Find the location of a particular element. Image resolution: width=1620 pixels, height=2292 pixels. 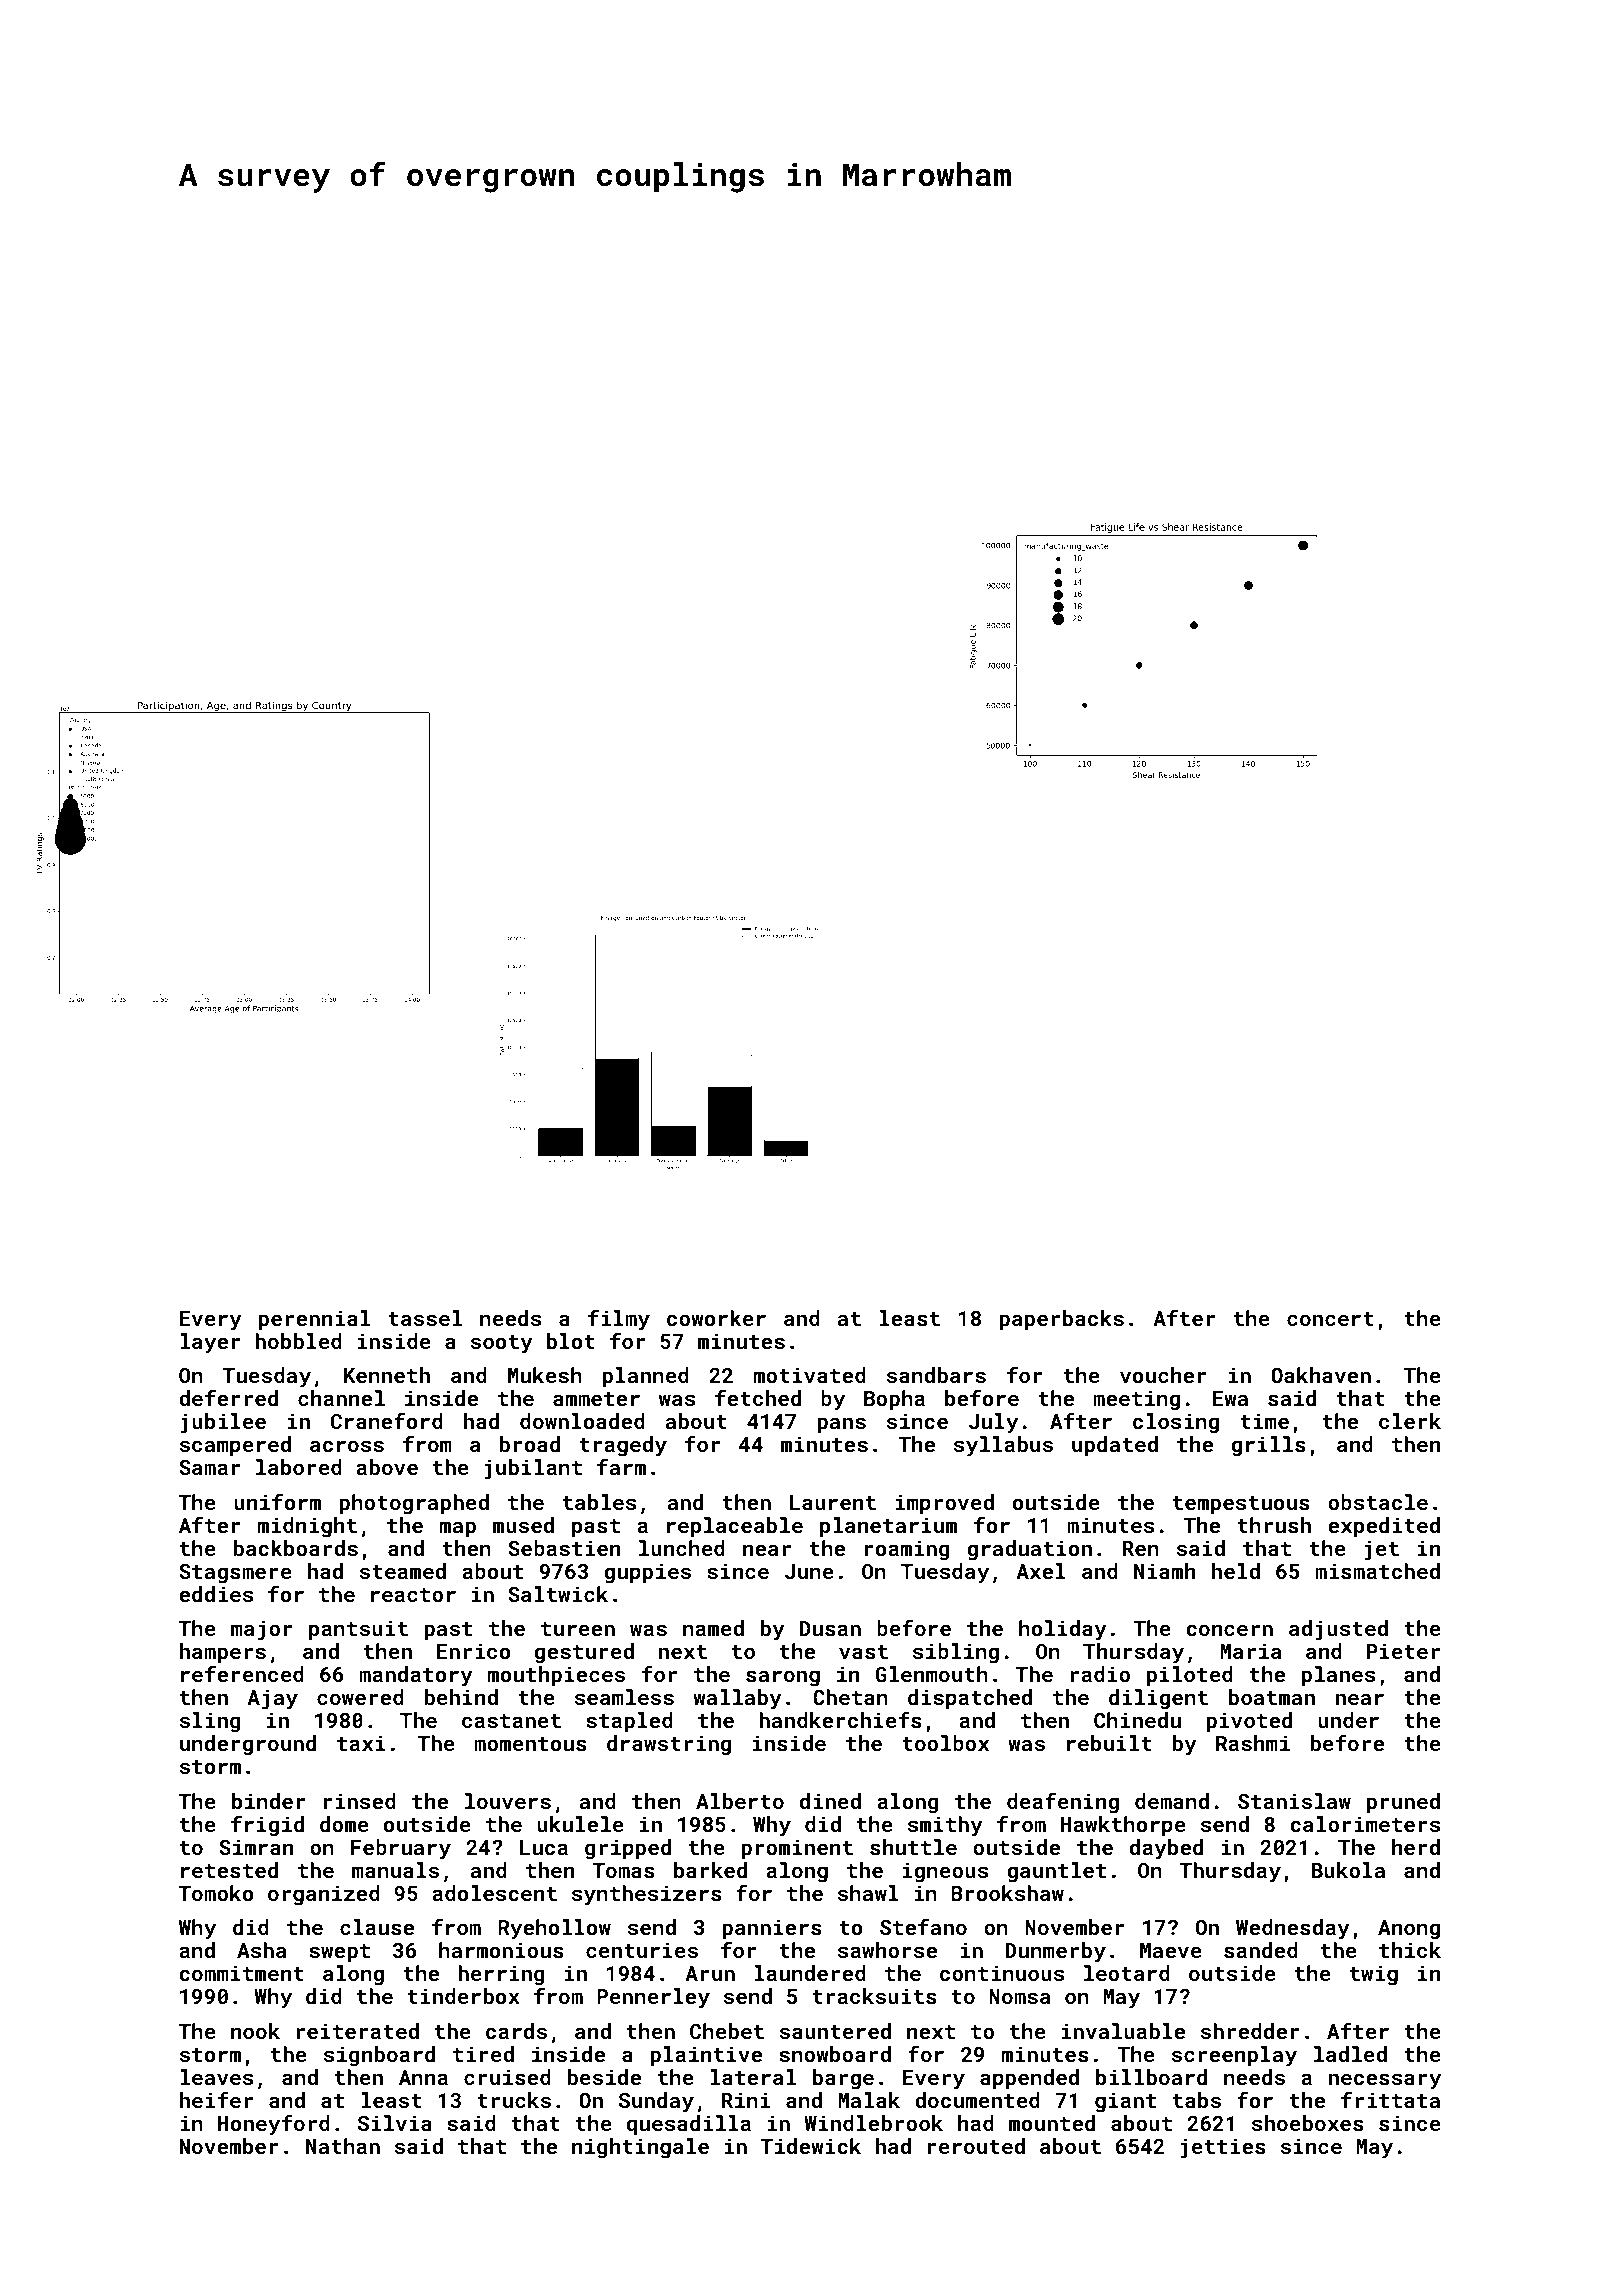

taxi is located at coordinates (361, 1743).
